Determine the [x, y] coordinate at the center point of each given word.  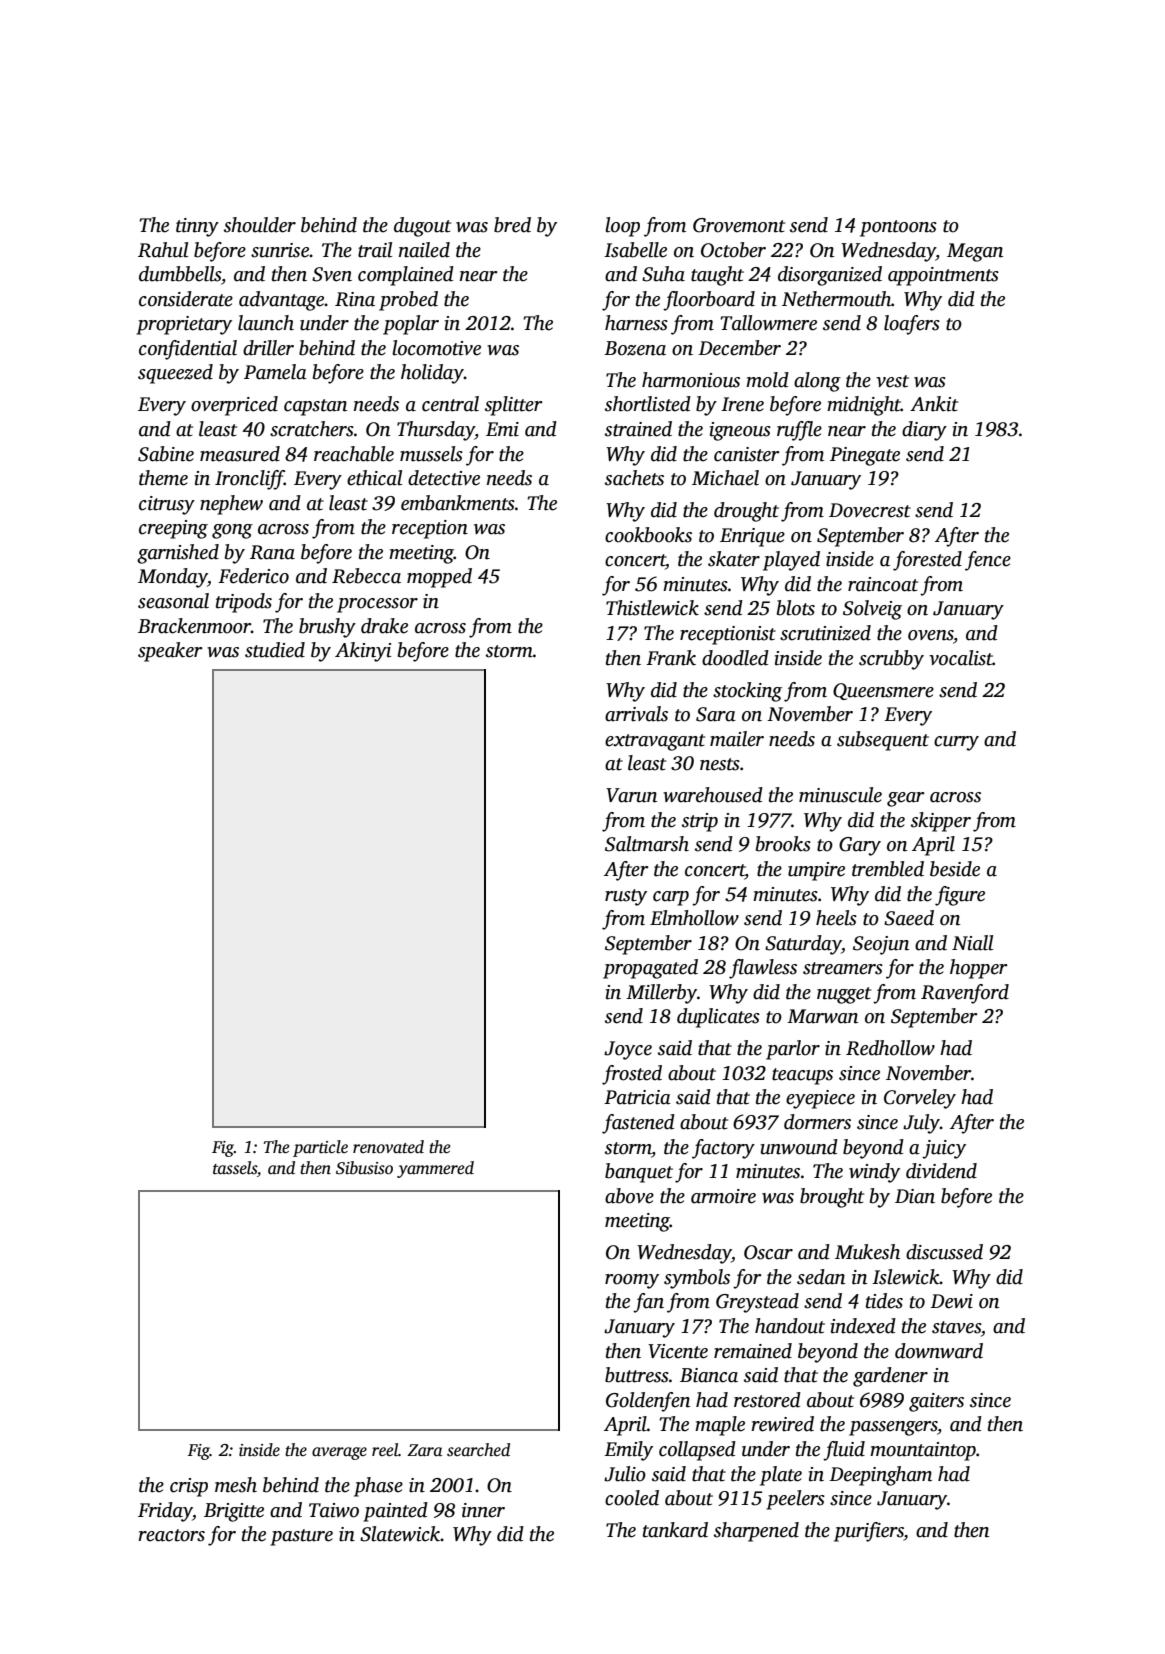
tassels [235, 1168]
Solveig [872, 610]
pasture [301, 1537]
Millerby [661, 994]
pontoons [898, 228]
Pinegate [865, 456]
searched [478, 1450]
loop [622, 227]
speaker [170, 652]
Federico [253, 576]
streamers [843, 968]
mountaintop [923, 1451]
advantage [281, 301]
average [339, 1453]
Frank [671, 658]
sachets [634, 478]
